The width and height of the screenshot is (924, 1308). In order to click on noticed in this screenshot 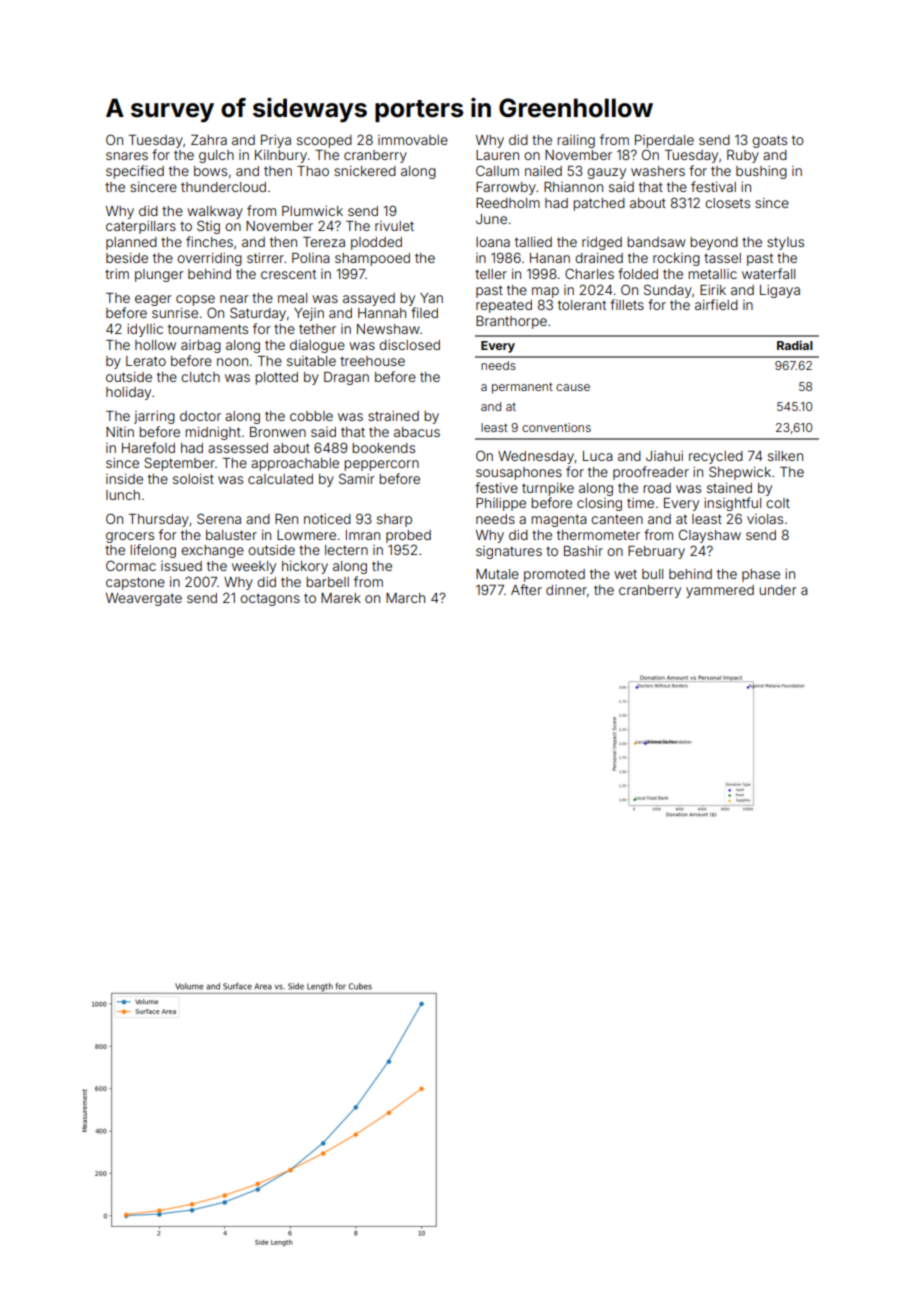, I will do `click(327, 519)`.
